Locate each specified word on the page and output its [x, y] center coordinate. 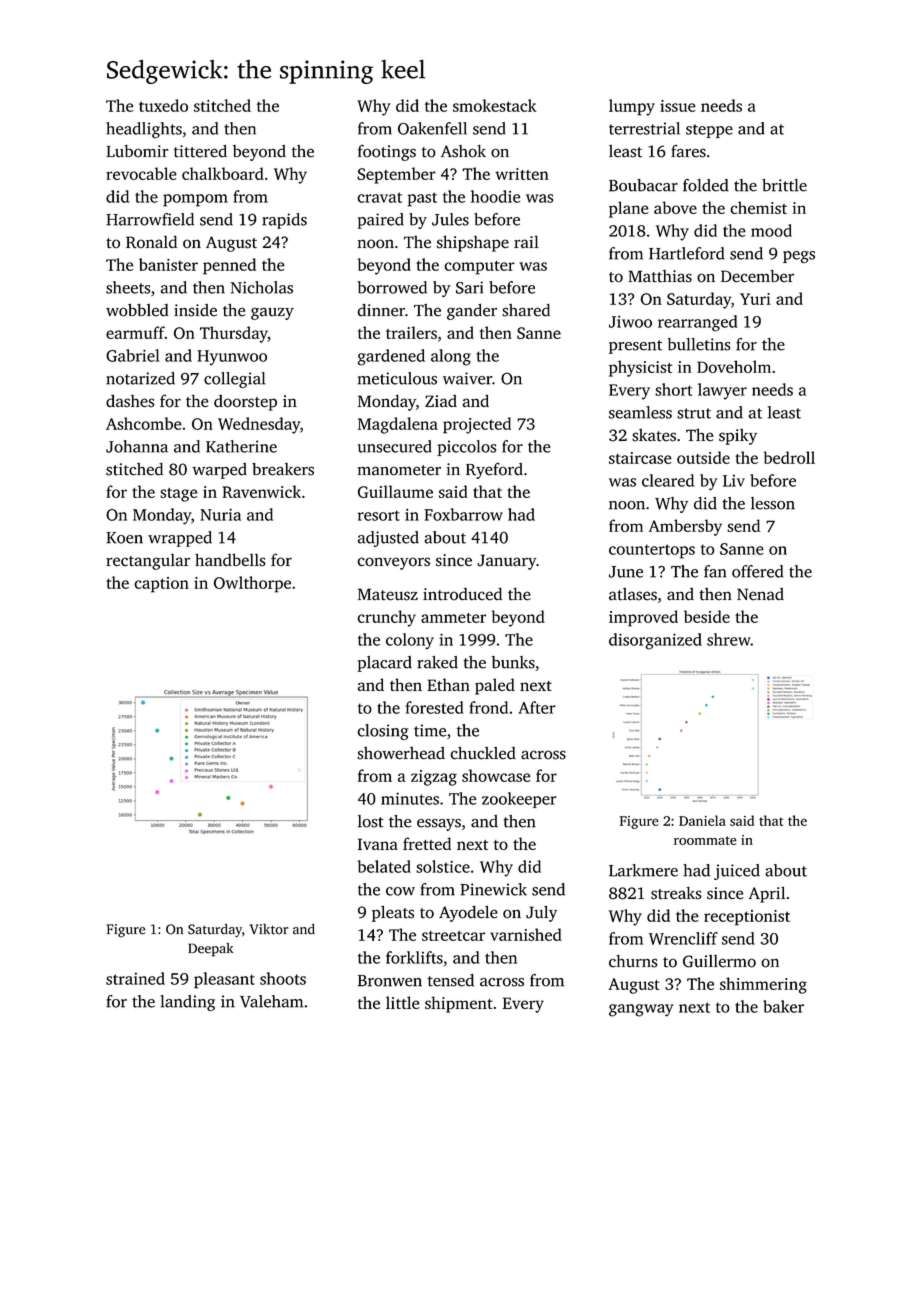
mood [771, 230]
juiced [737, 872]
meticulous [397, 378]
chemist [758, 207]
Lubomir [137, 151]
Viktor [269, 929]
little [403, 1002]
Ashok [463, 151]
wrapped [180, 539]
